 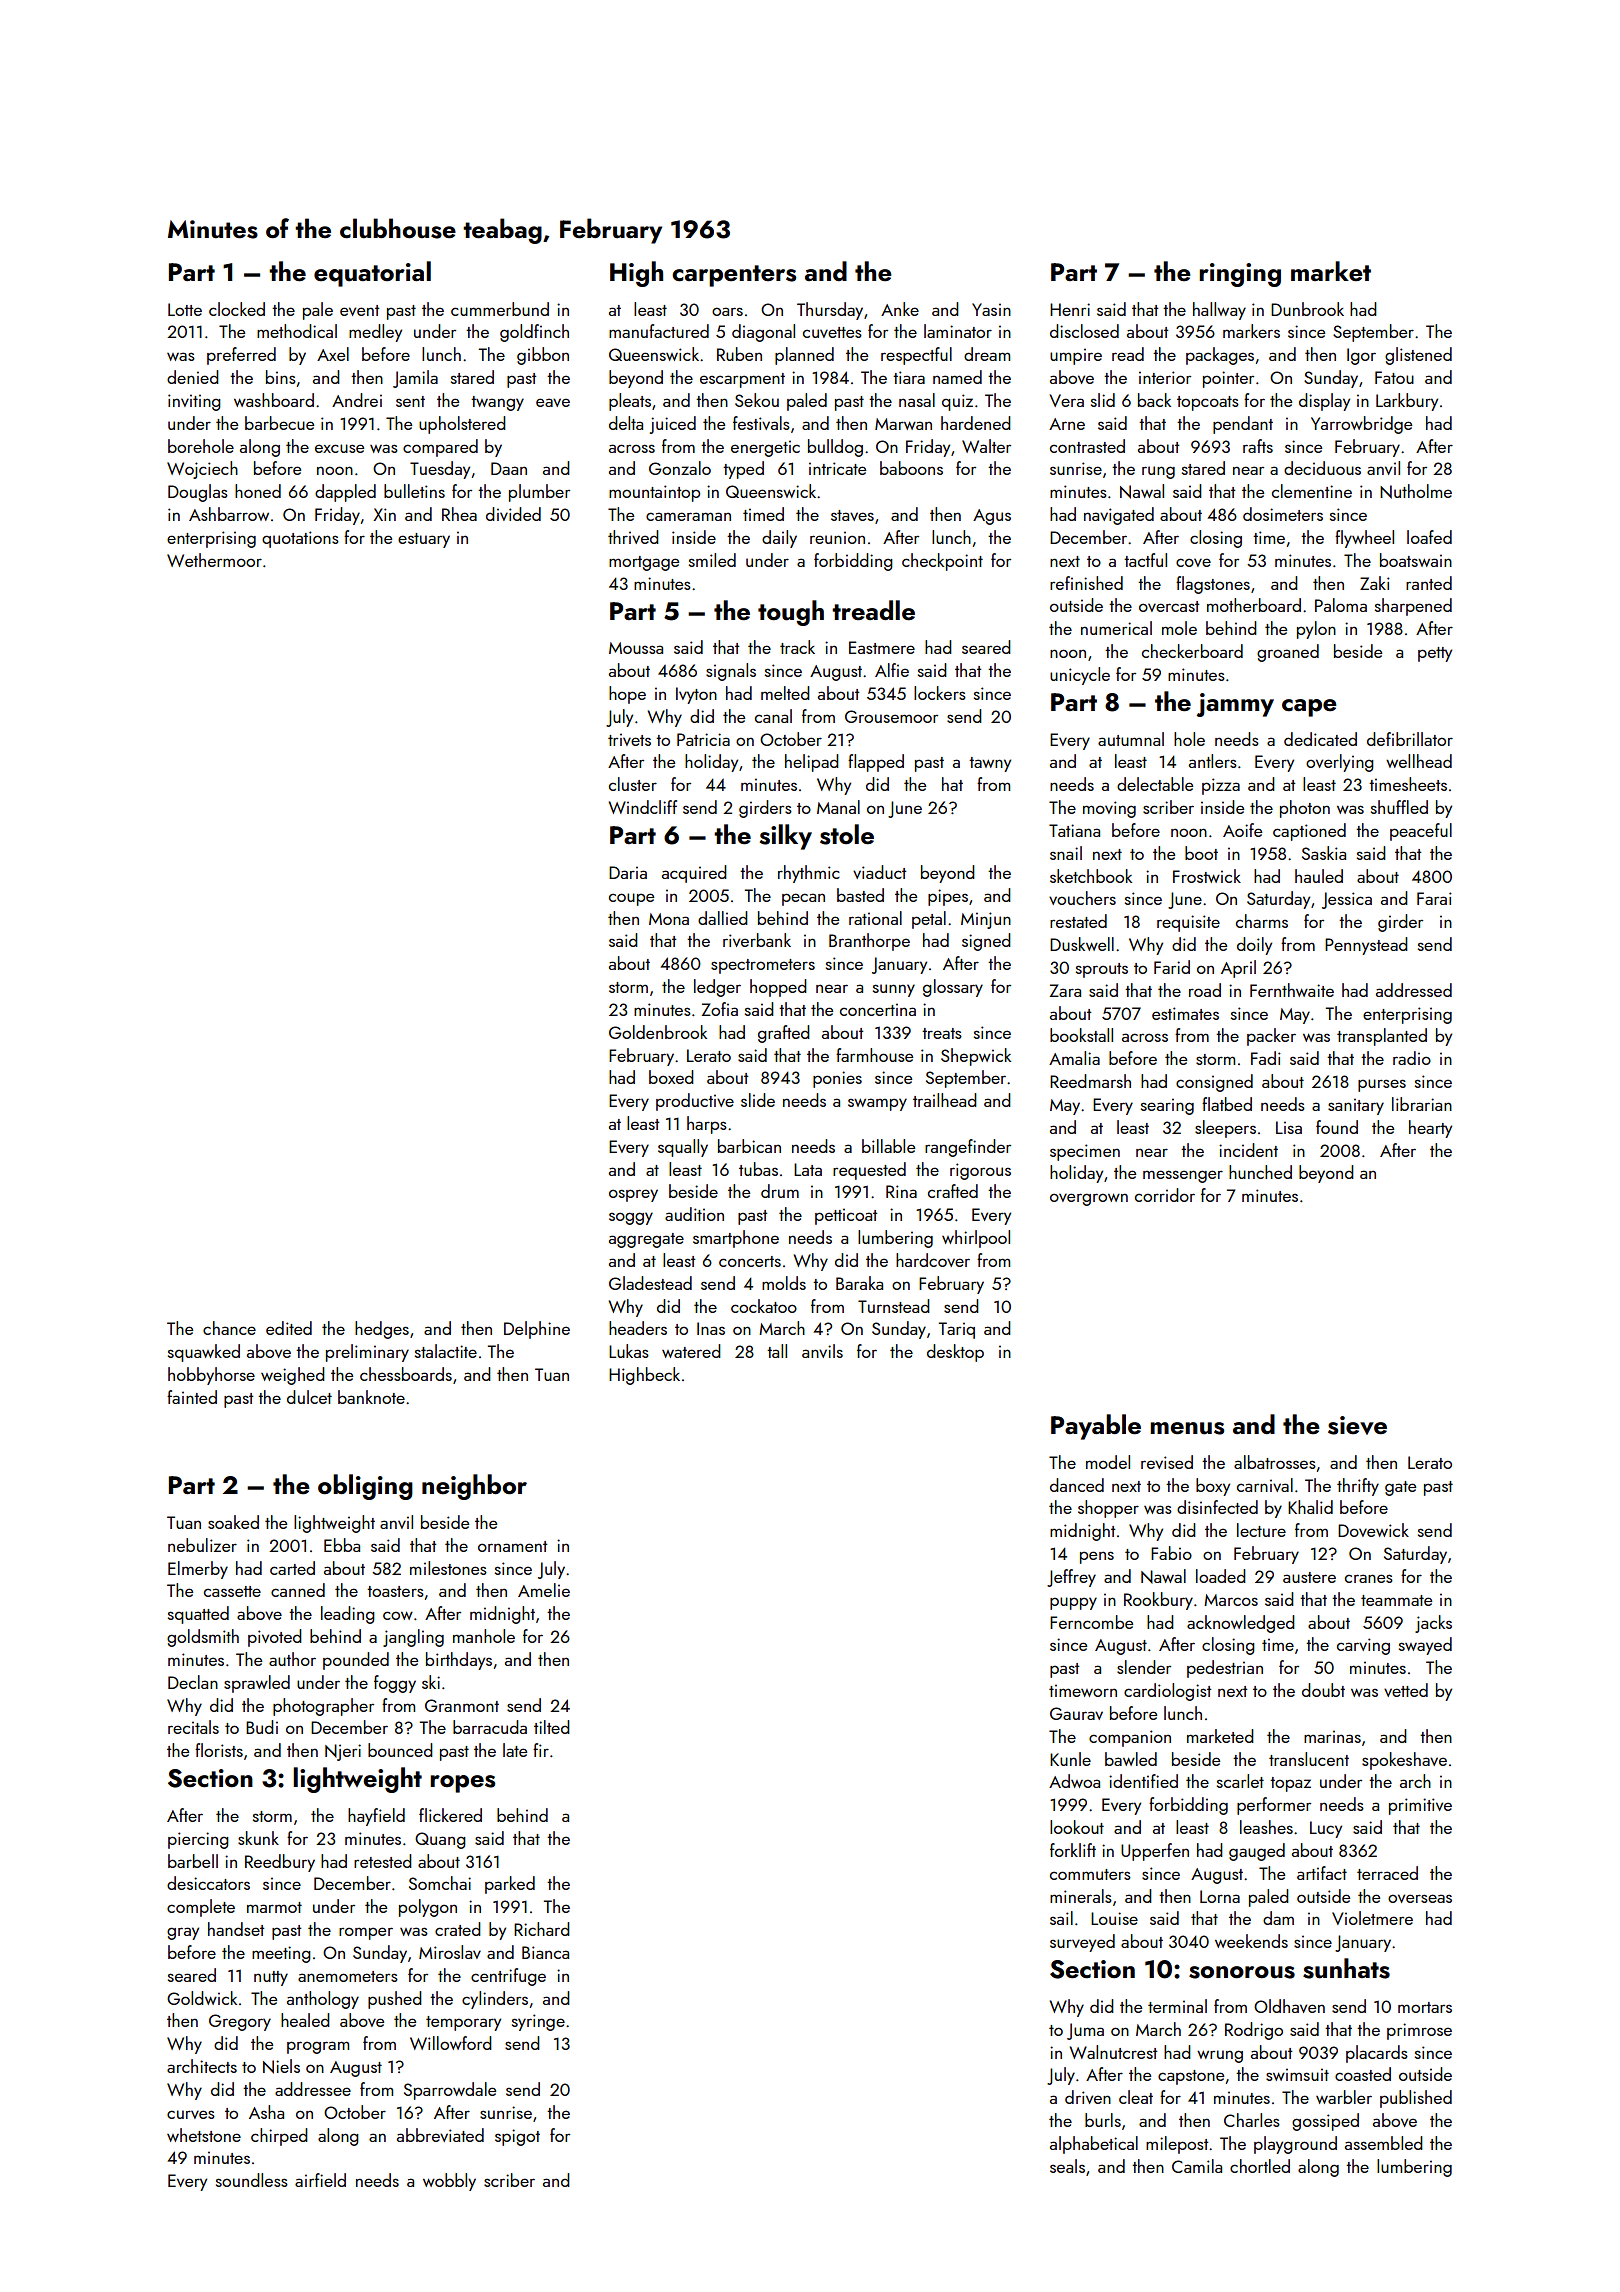 I want to click on Wethermoor, so click(x=214, y=560).
